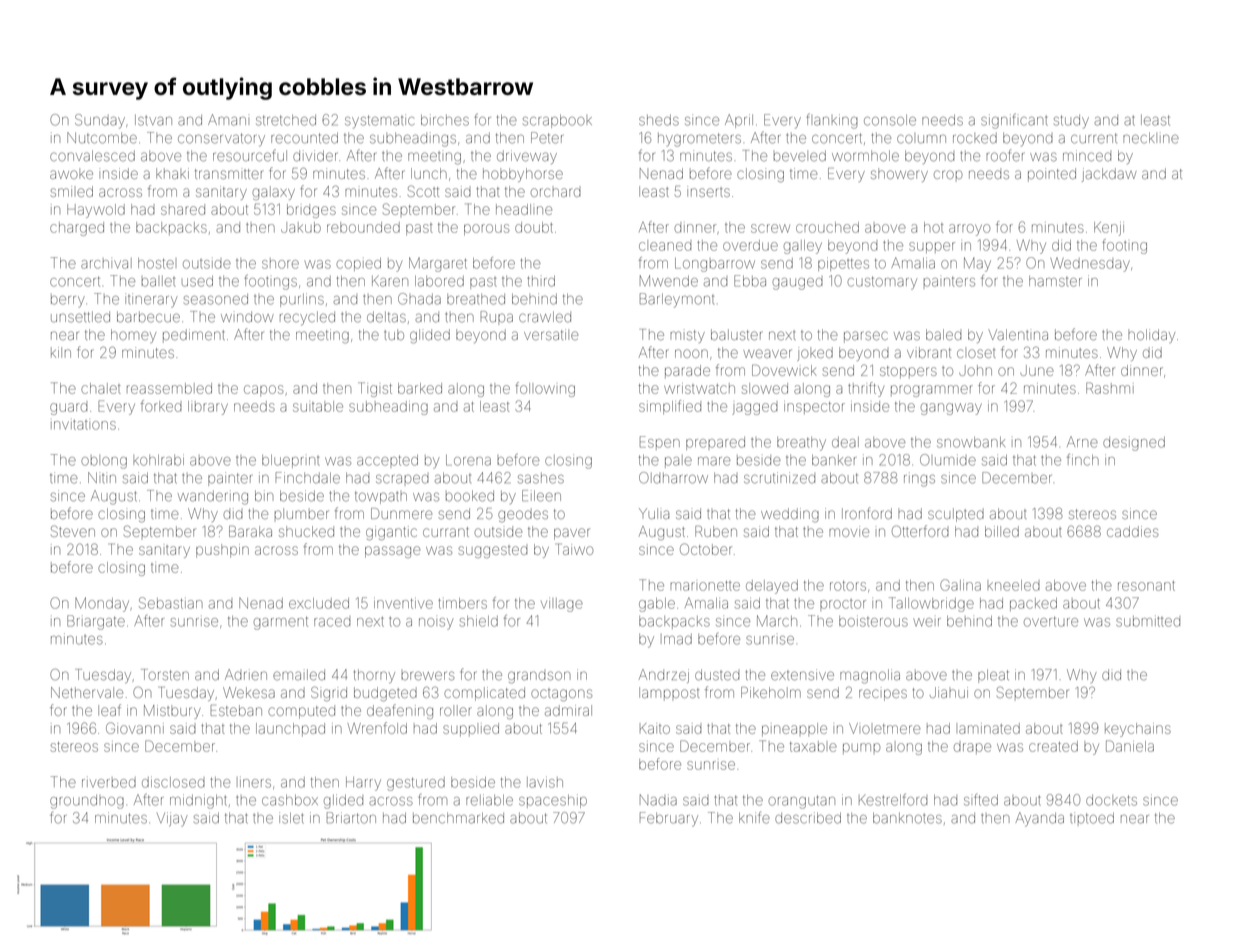  What do you see at coordinates (951, 409) in the screenshot?
I see `gangway` at bounding box center [951, 409].
